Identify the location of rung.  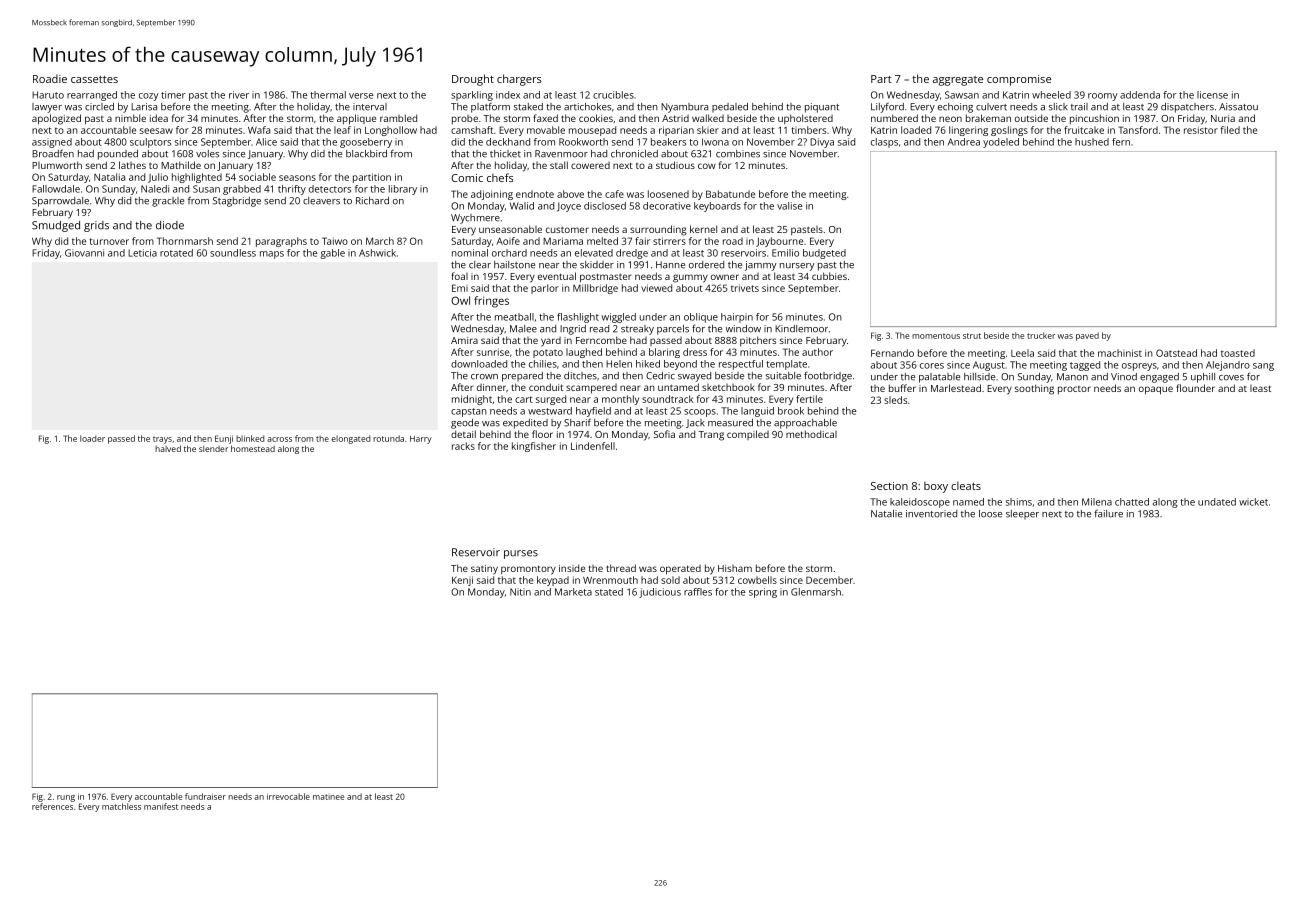
(66, 798).
